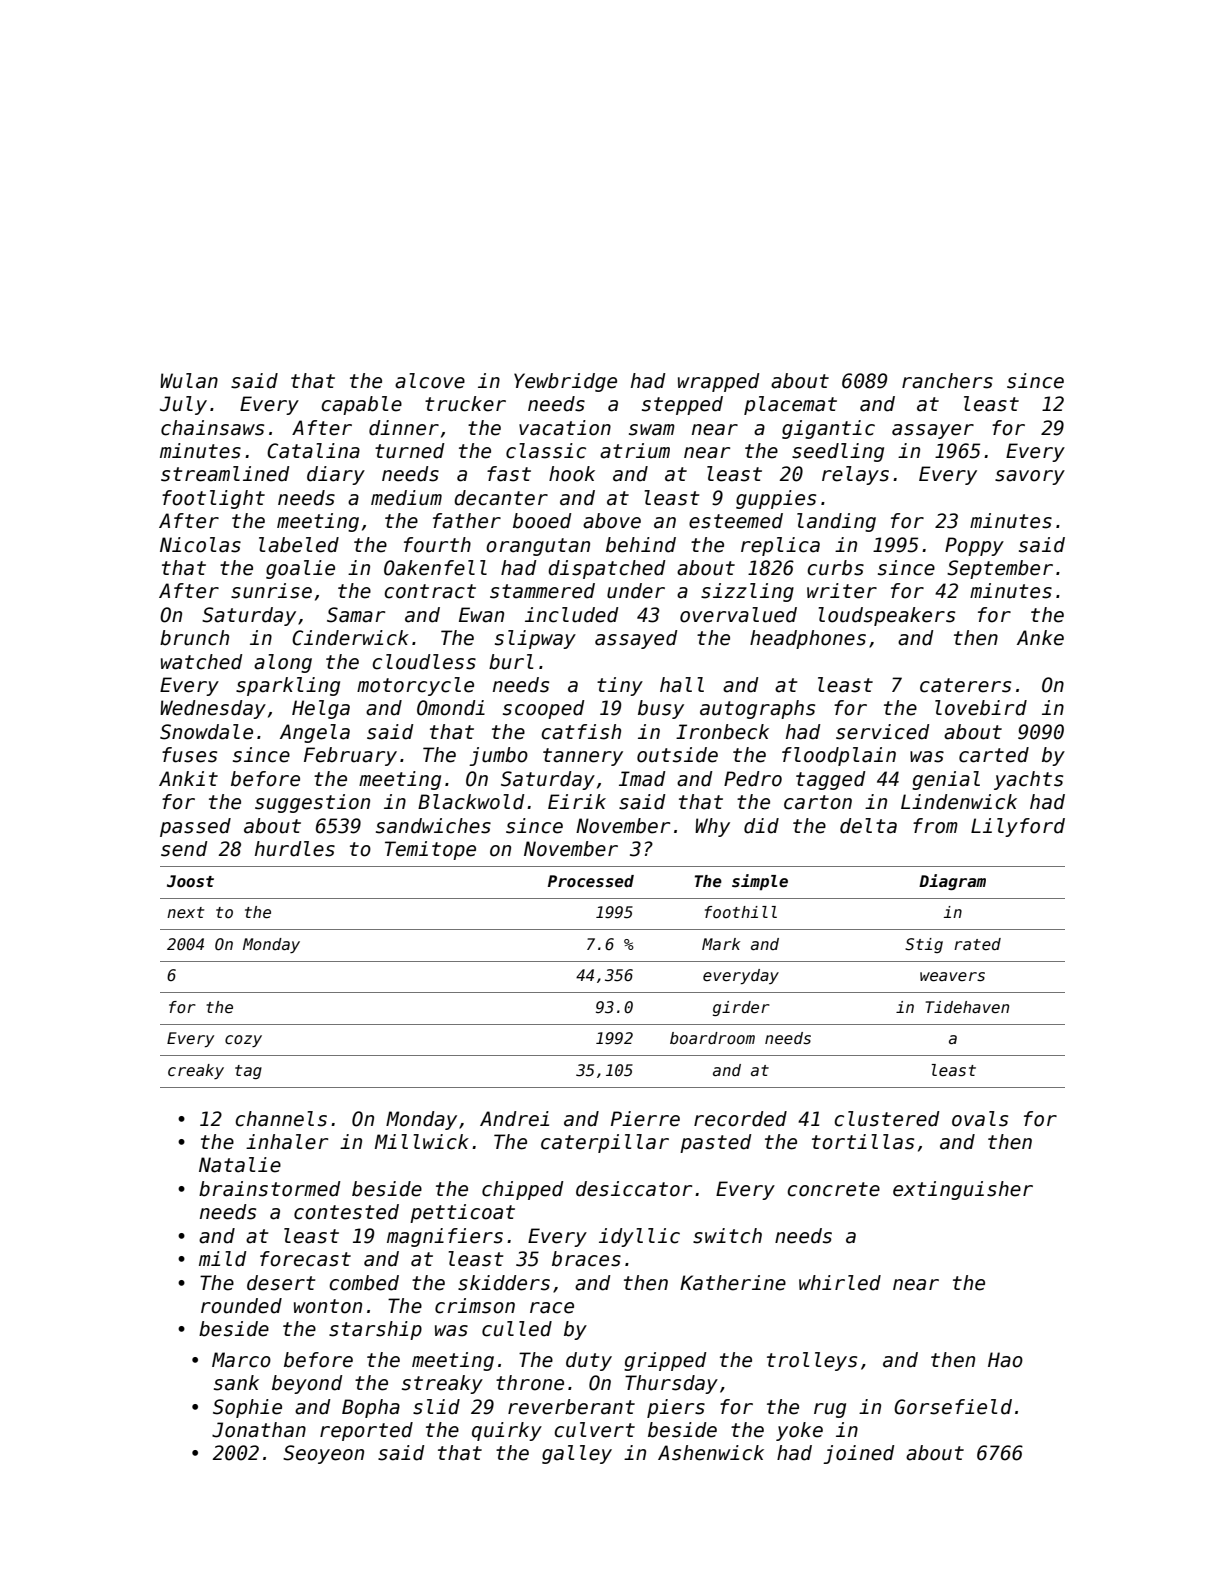 This image has width=1225, height=1585. I want to click on Seoyeon, so click(323, 1454).
